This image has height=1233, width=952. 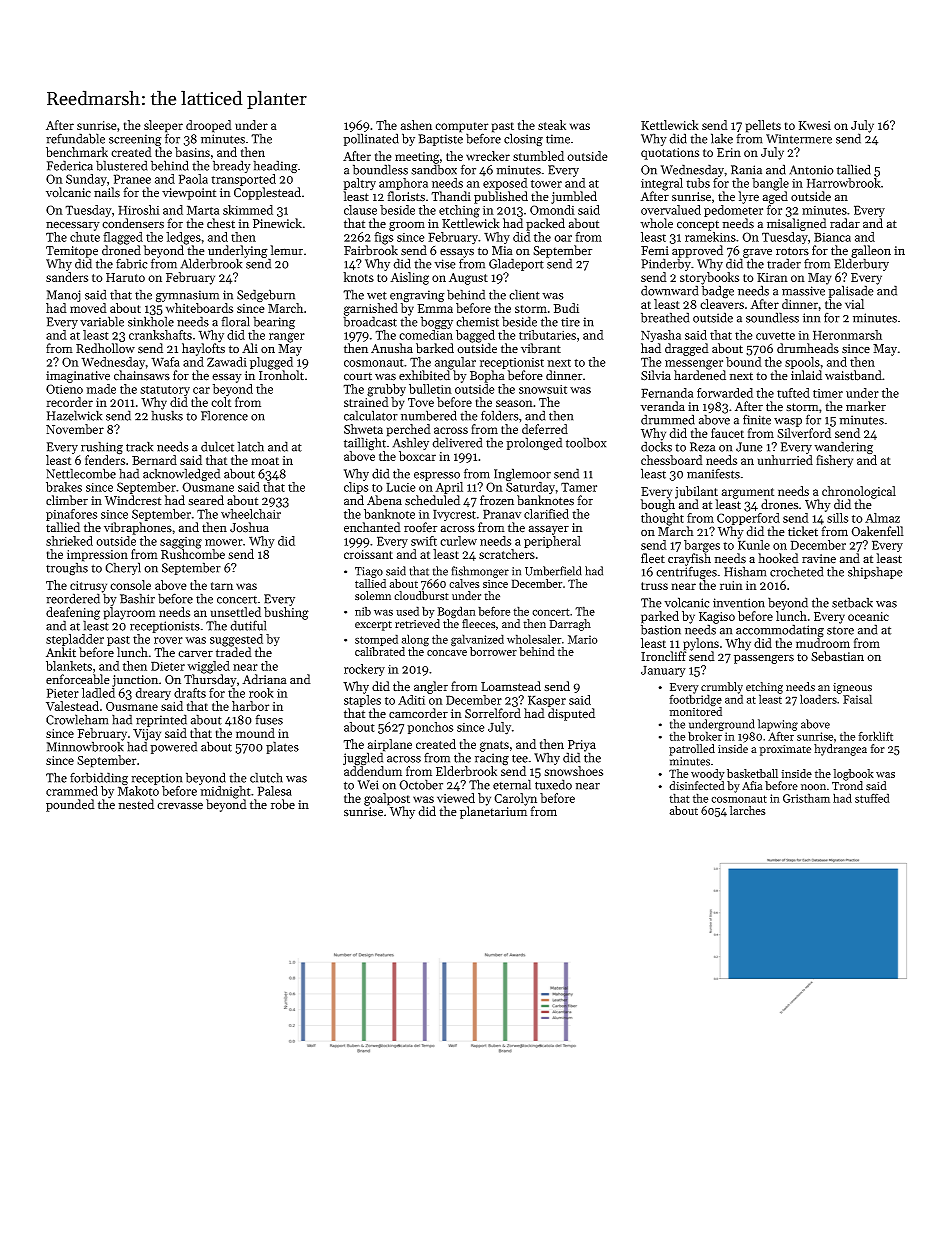 What do you see at coordinates (139, 446) in the image?
I see `track` at bounding box center [139, 446].
